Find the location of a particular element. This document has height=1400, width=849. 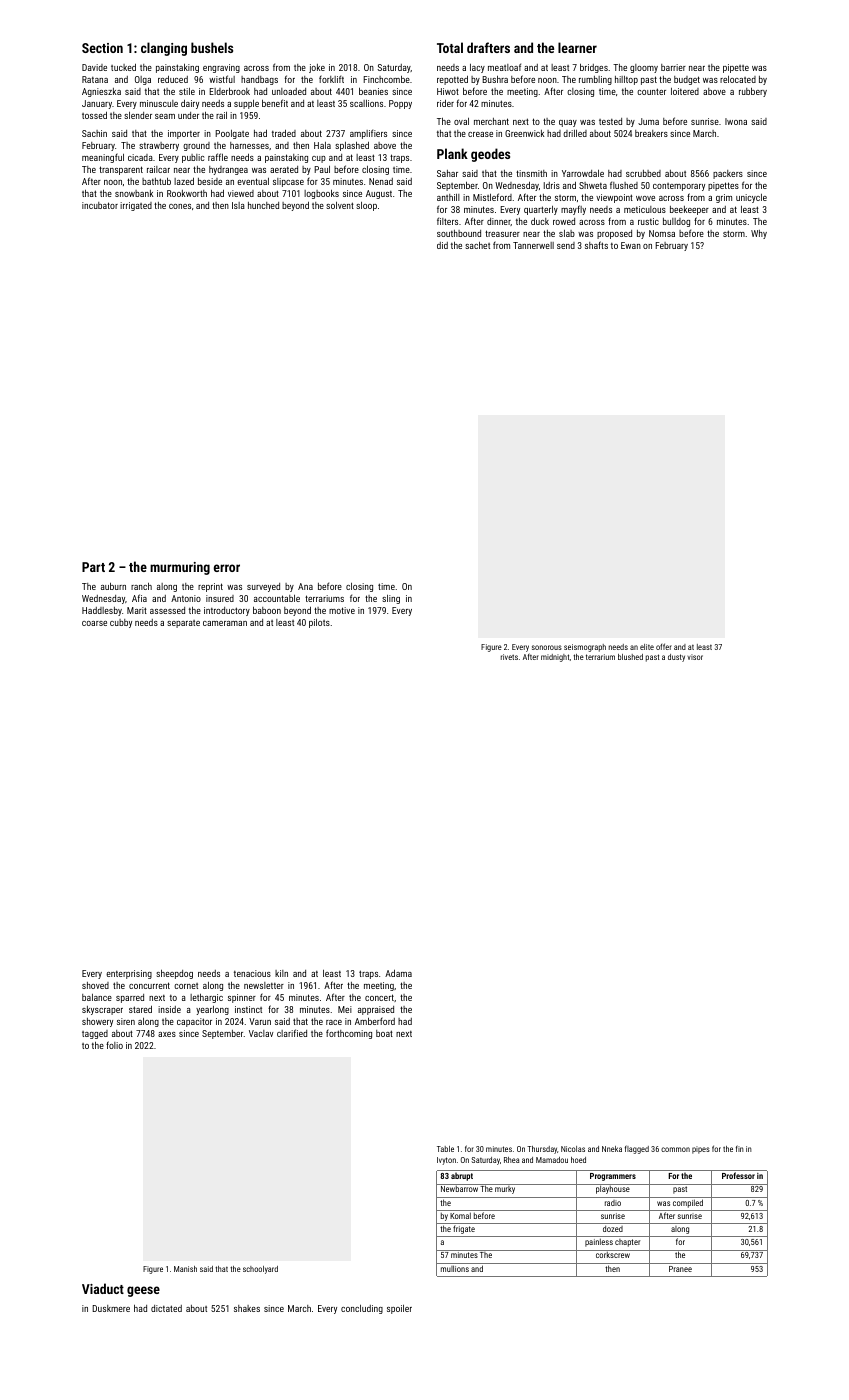

learner is located at coordinates (577, 47).
